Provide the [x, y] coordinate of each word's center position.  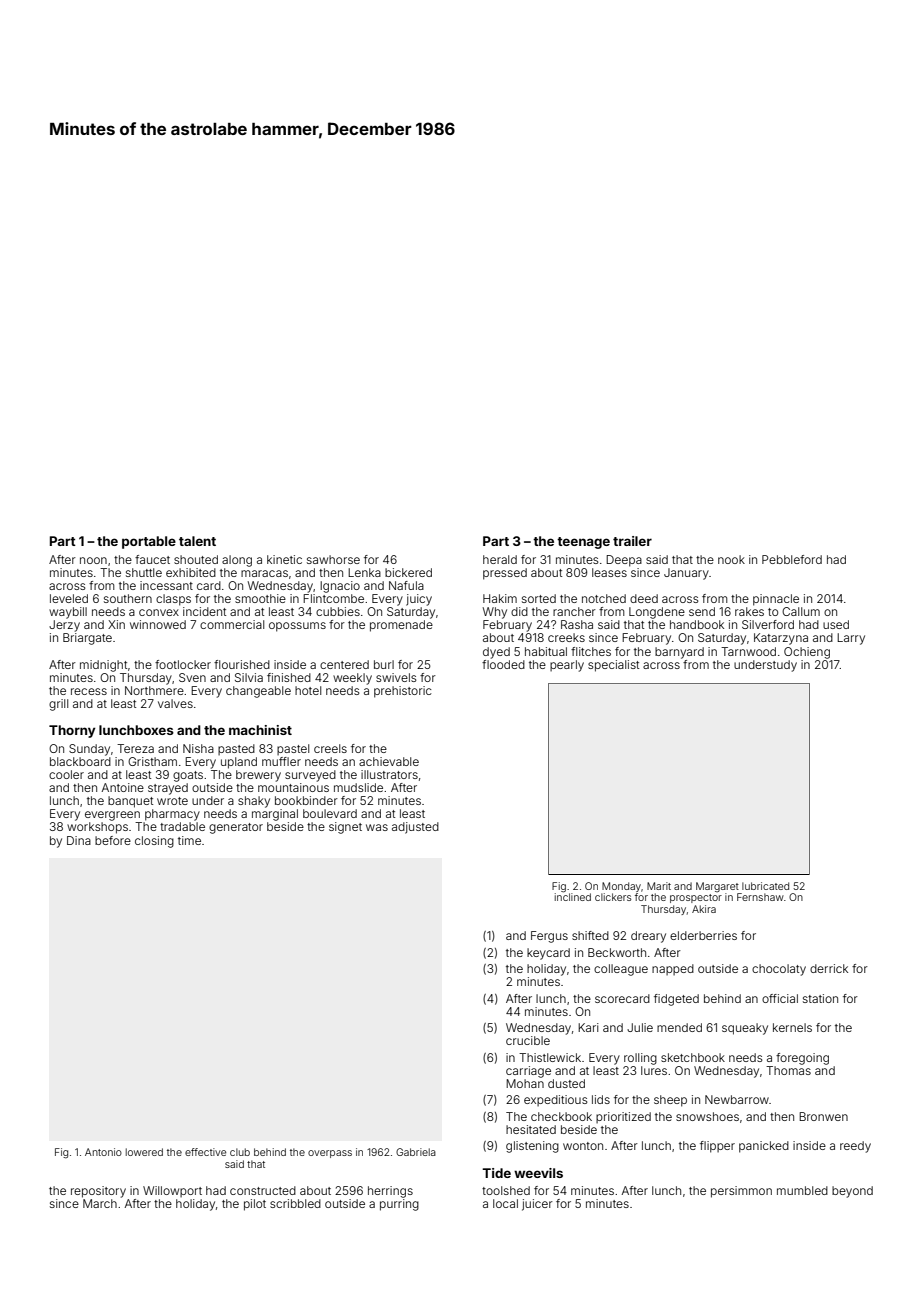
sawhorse [333, 559]
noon [93, 560]
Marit [659, 886]
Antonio [103, 1152]
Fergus [549, 937]
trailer [632, 541]
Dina [79, 840]
